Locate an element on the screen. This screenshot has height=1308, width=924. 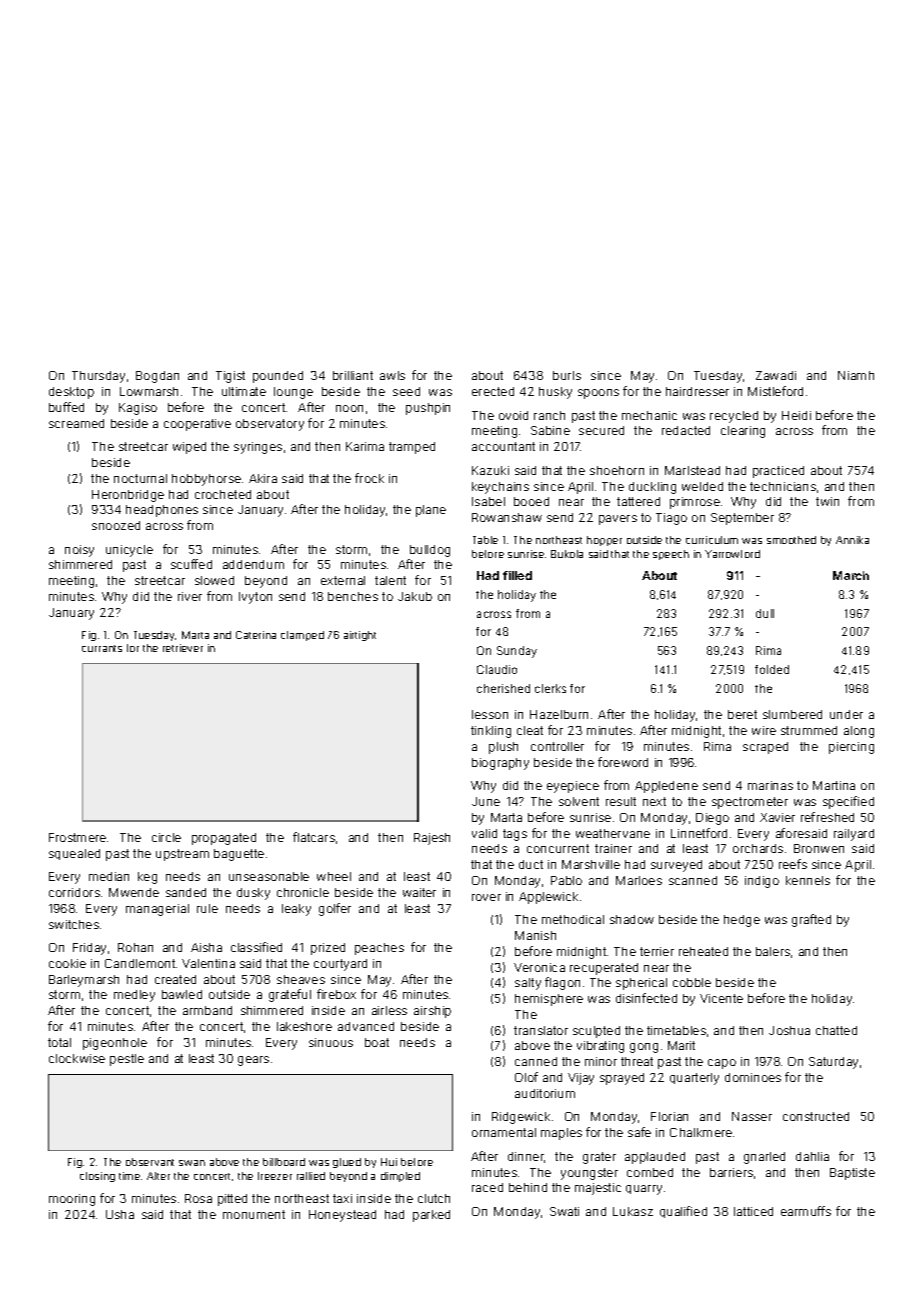
plane is located at coordinates (431, 511).
